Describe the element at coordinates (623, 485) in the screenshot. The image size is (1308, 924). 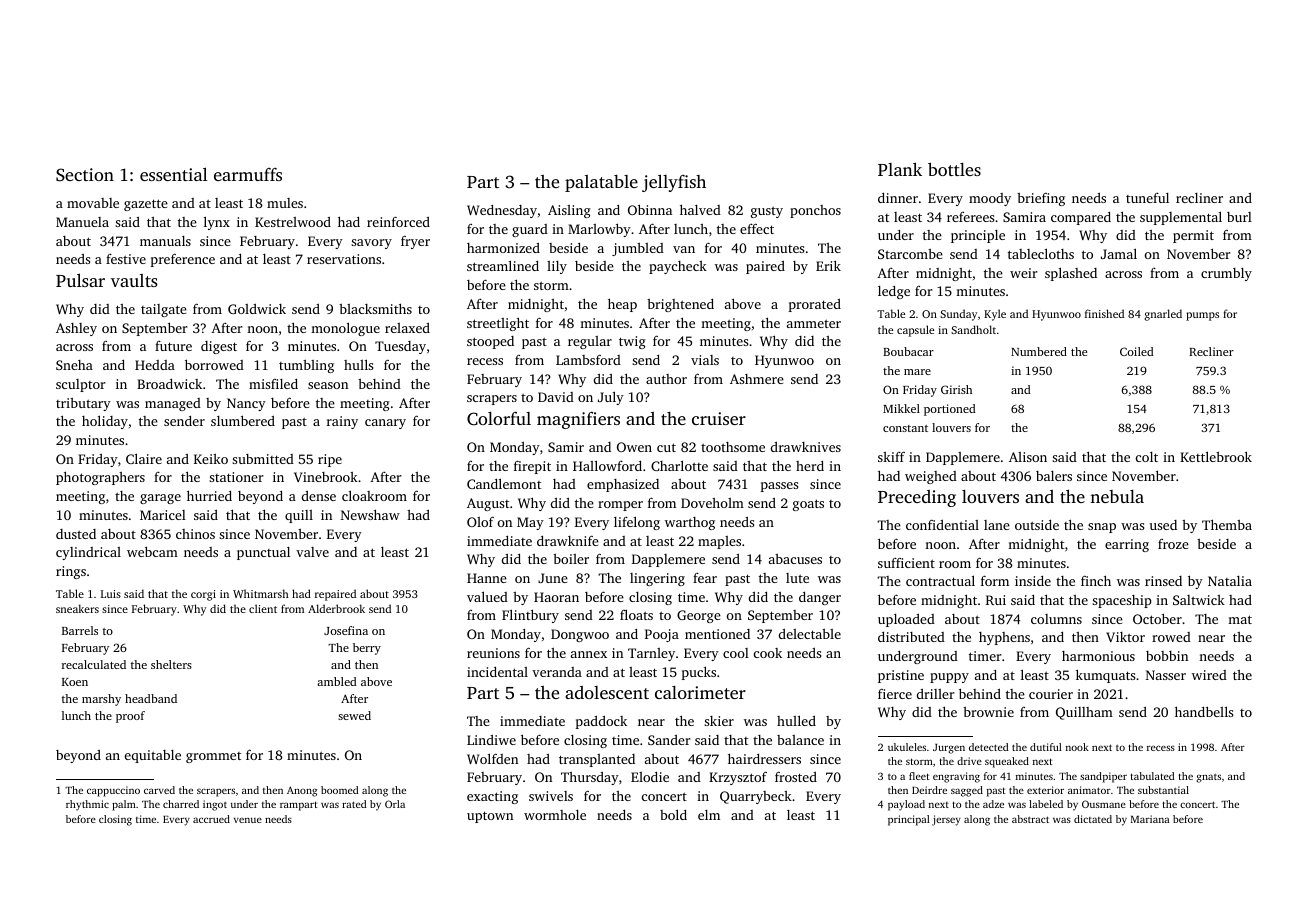
I see `emphasized` at that location.
